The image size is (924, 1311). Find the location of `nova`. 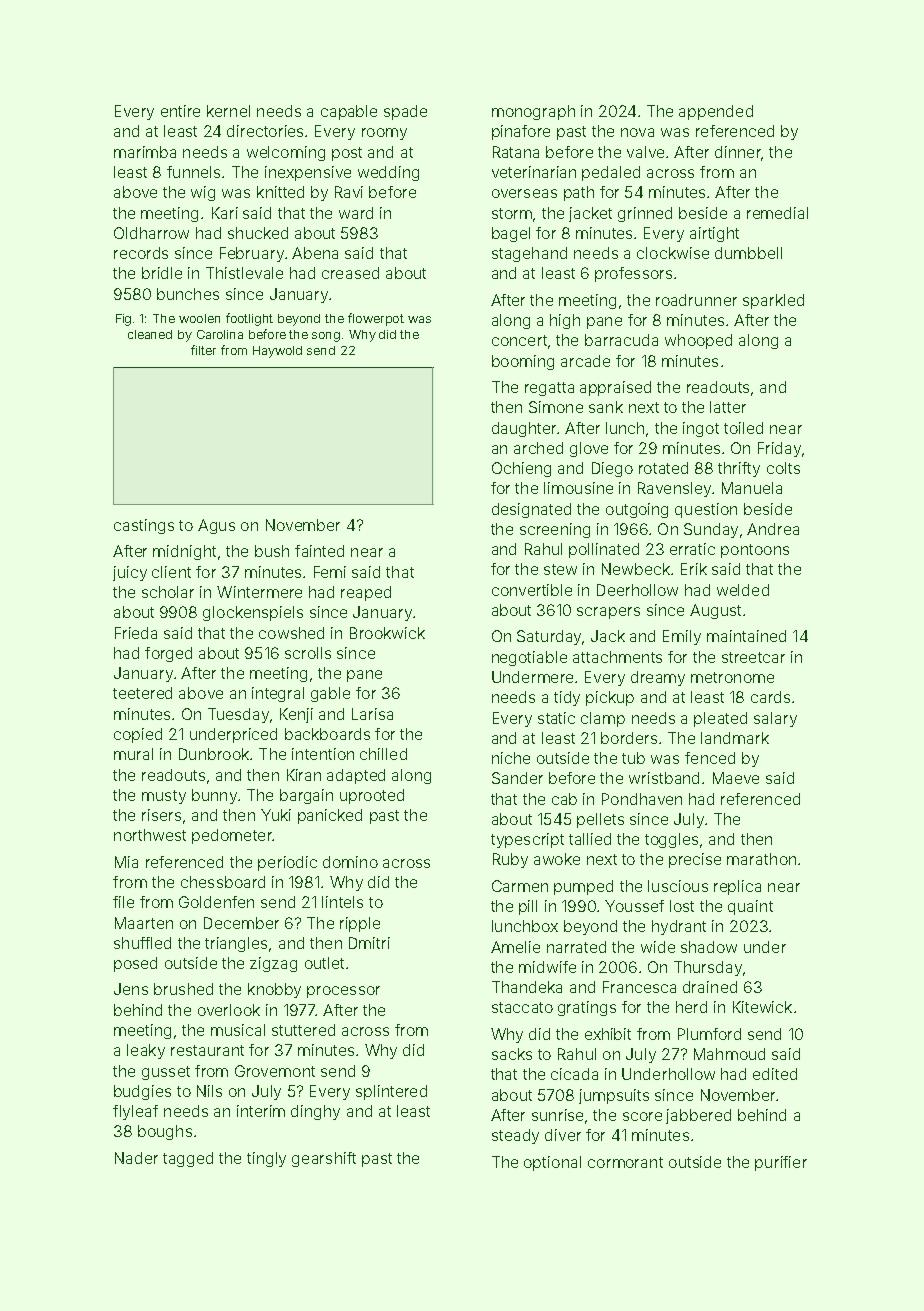

nova is located at coordinates (637, 132).
